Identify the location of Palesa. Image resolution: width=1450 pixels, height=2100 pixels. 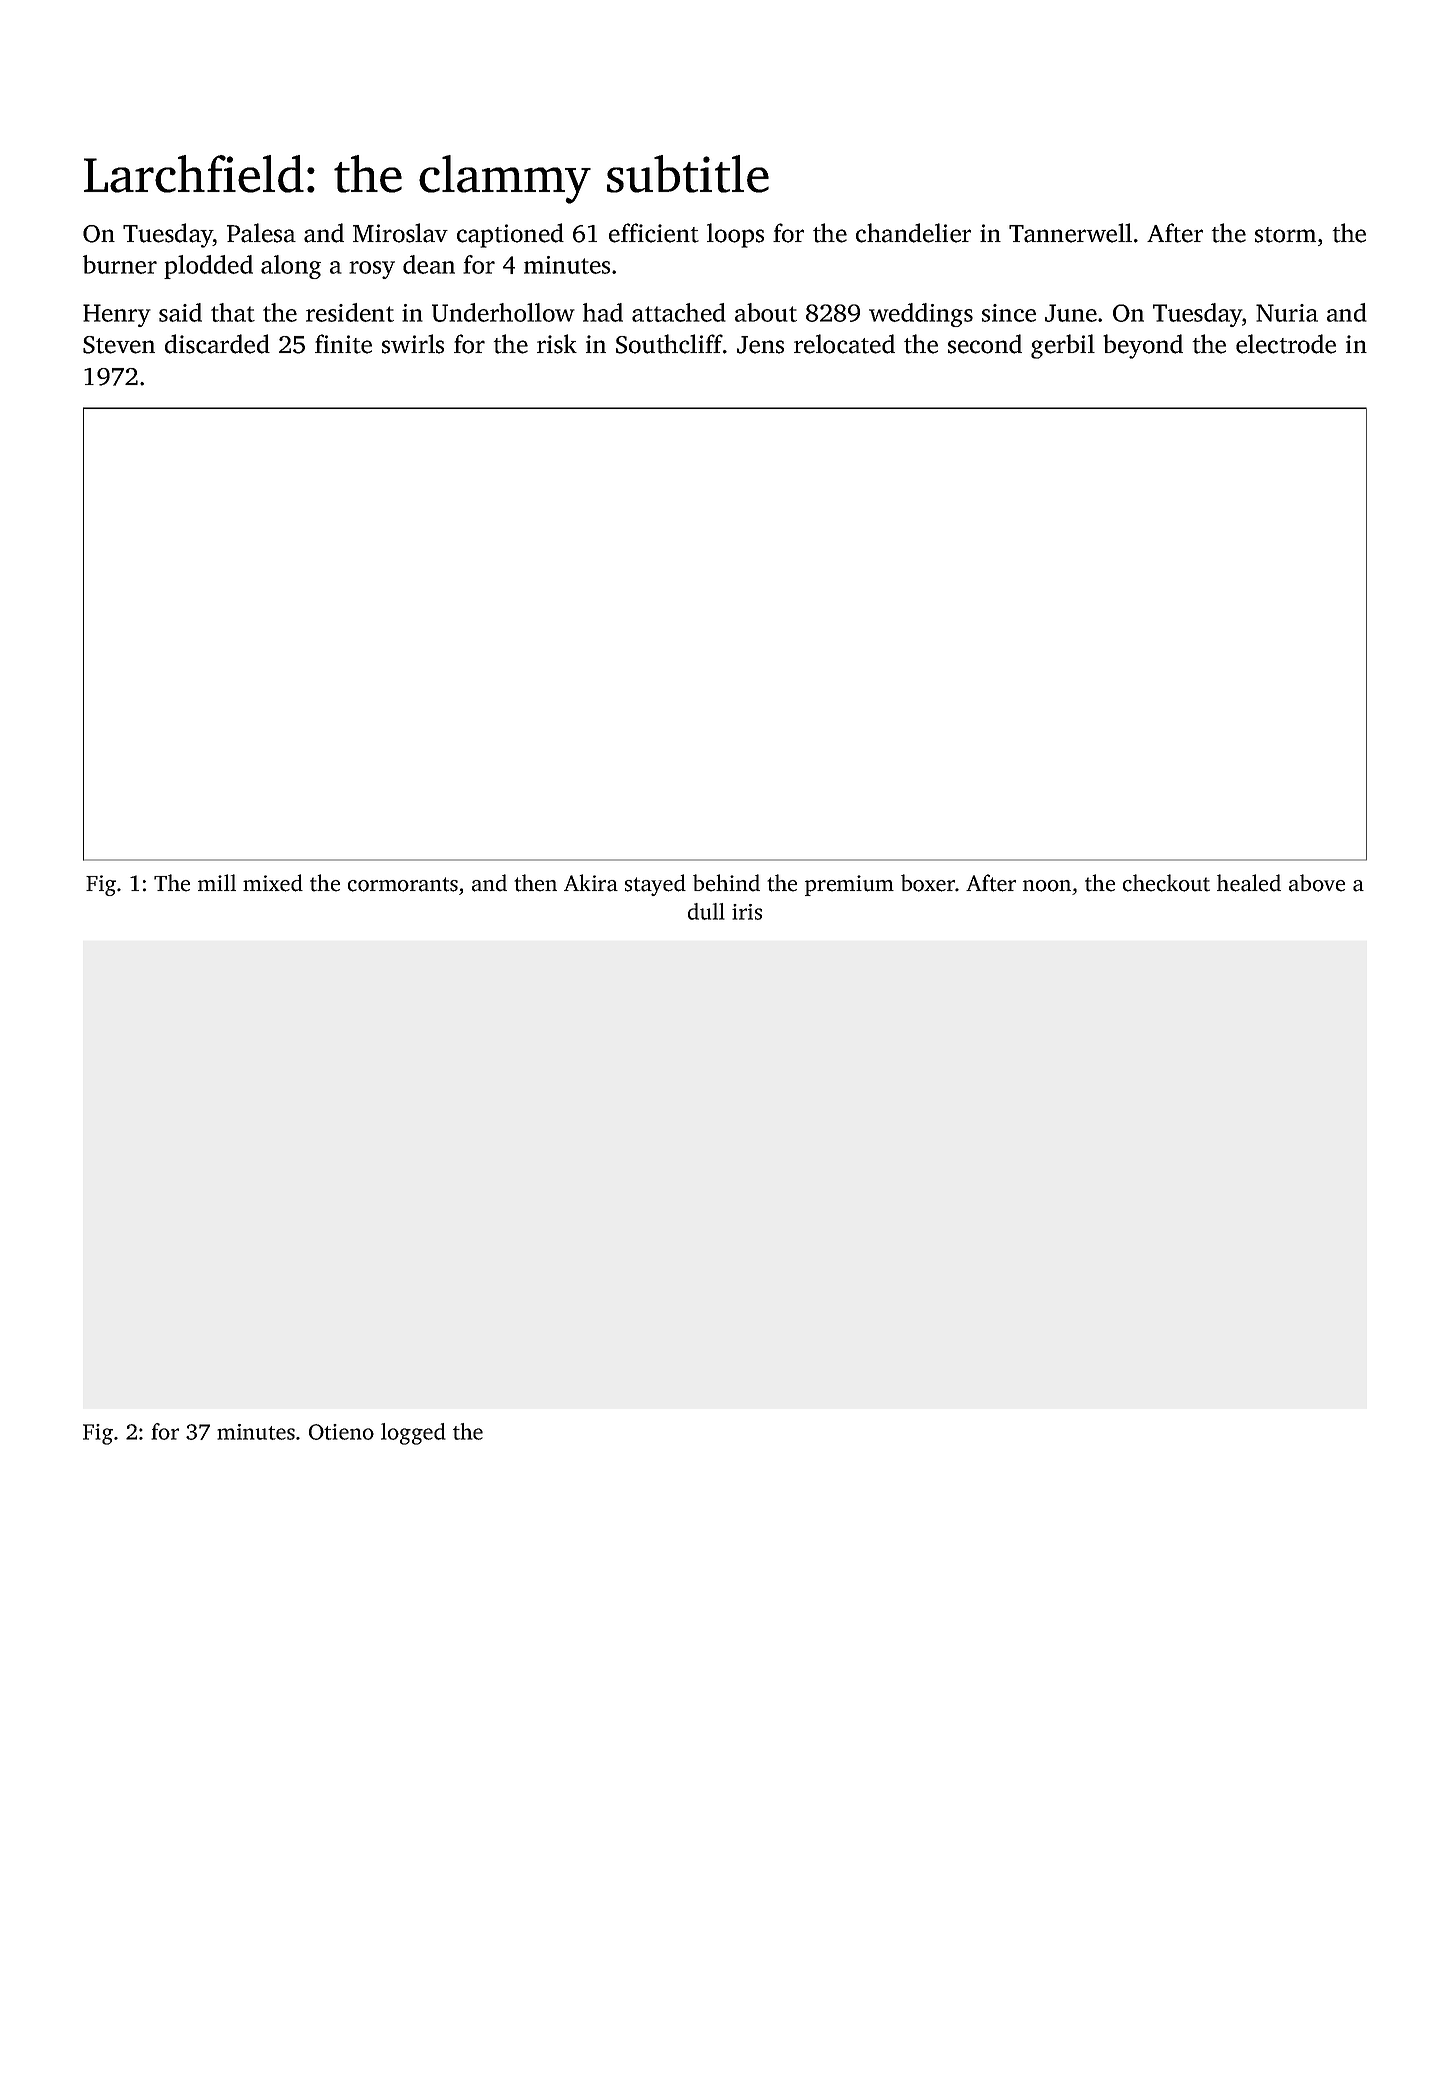
(261, 233).
